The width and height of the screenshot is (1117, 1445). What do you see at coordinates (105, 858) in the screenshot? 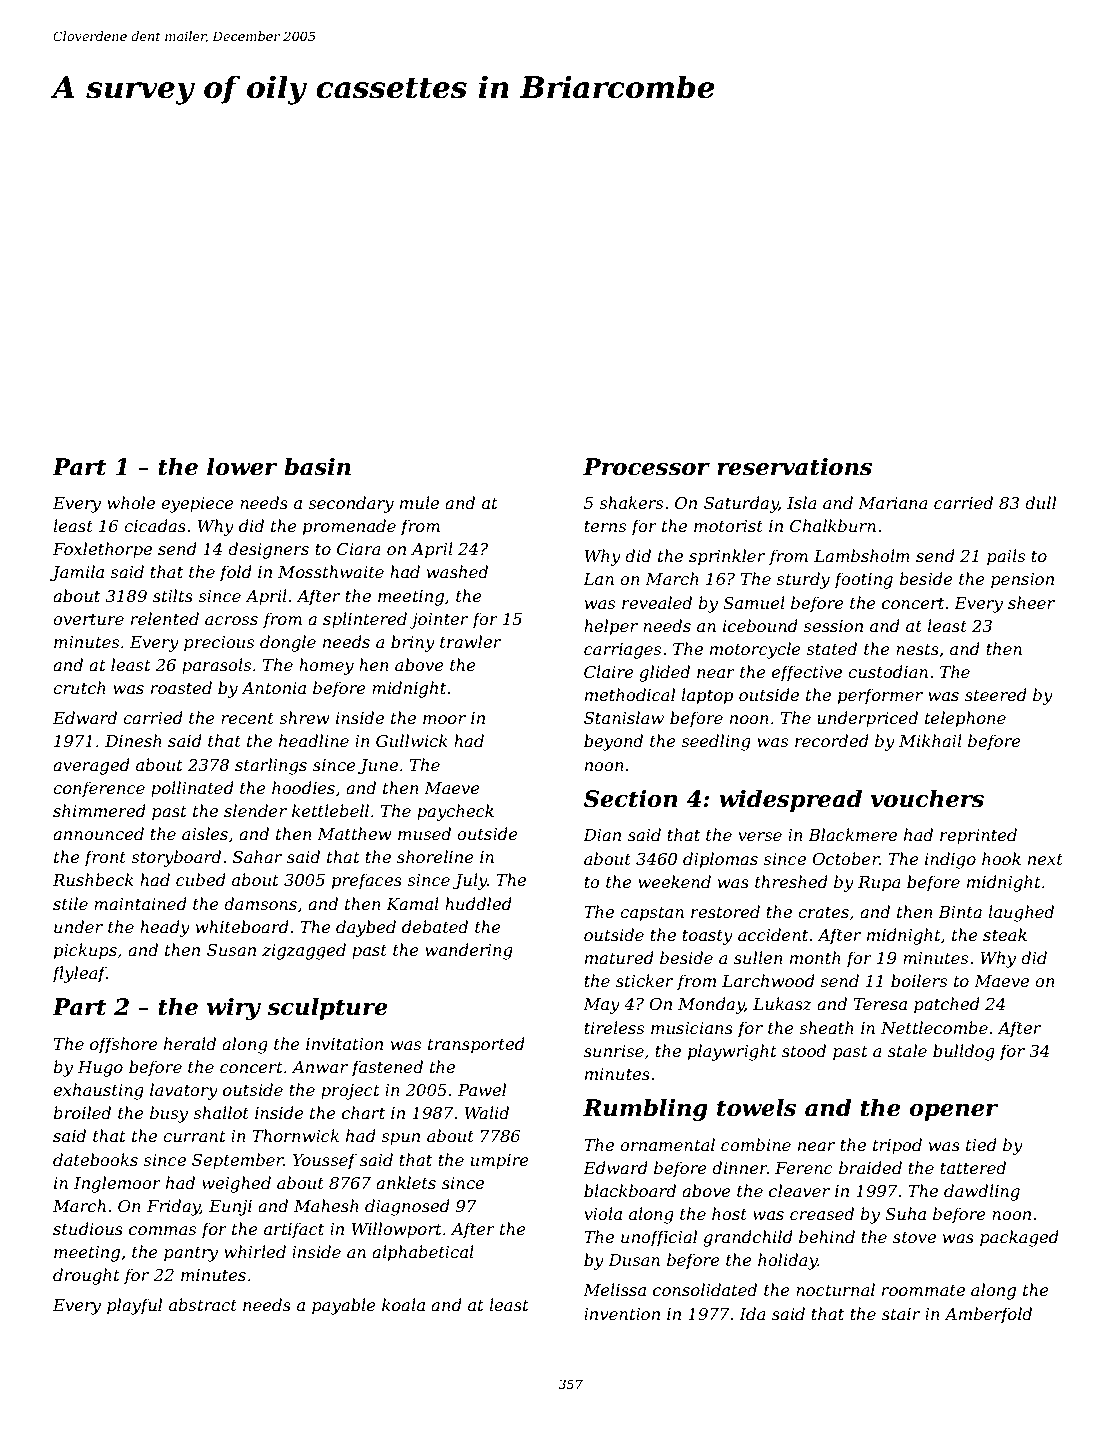
I see `front` at bounding box center [105, 858].
